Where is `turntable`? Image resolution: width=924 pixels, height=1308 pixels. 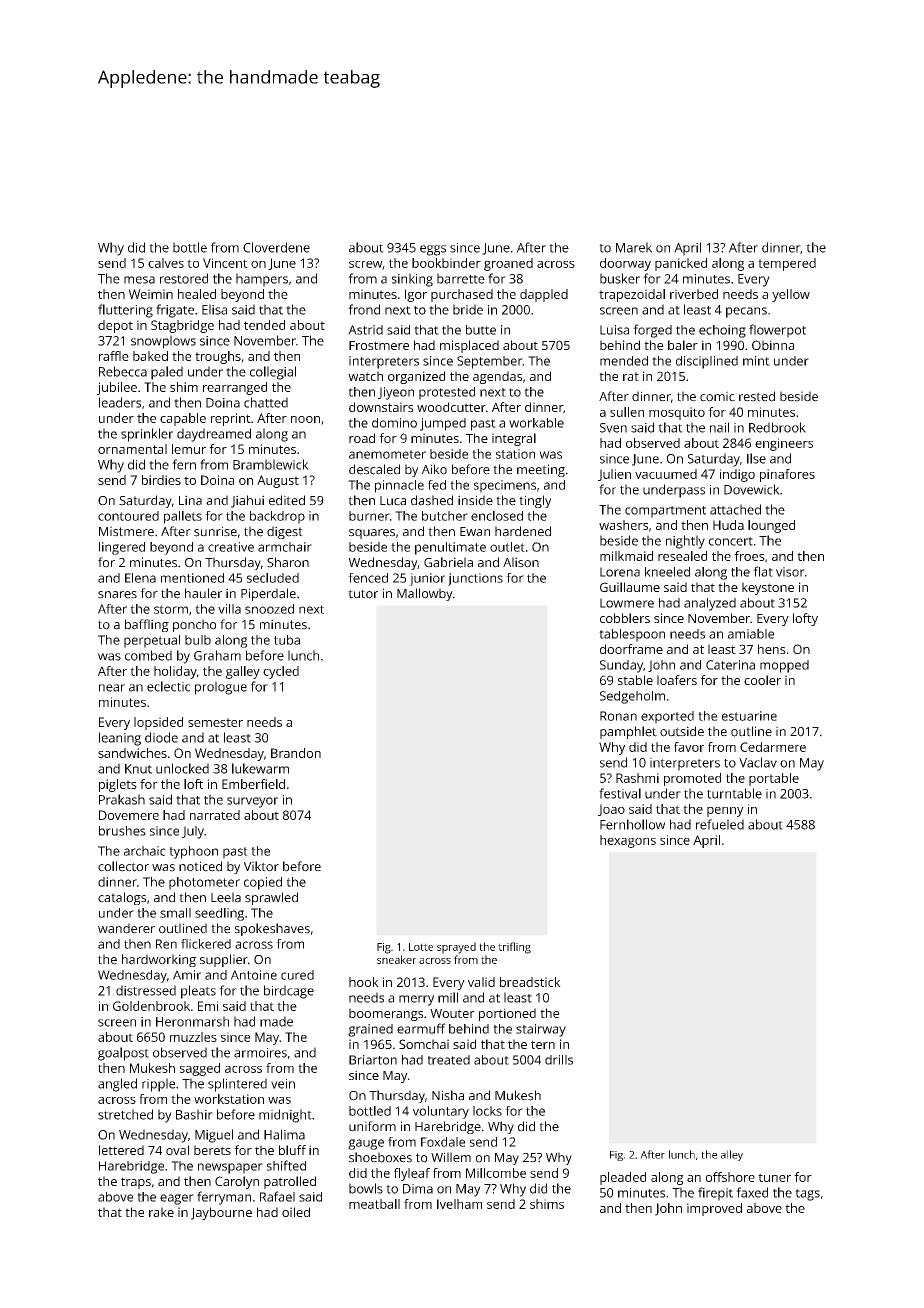 turntable is located at coordinates (734, 793).
